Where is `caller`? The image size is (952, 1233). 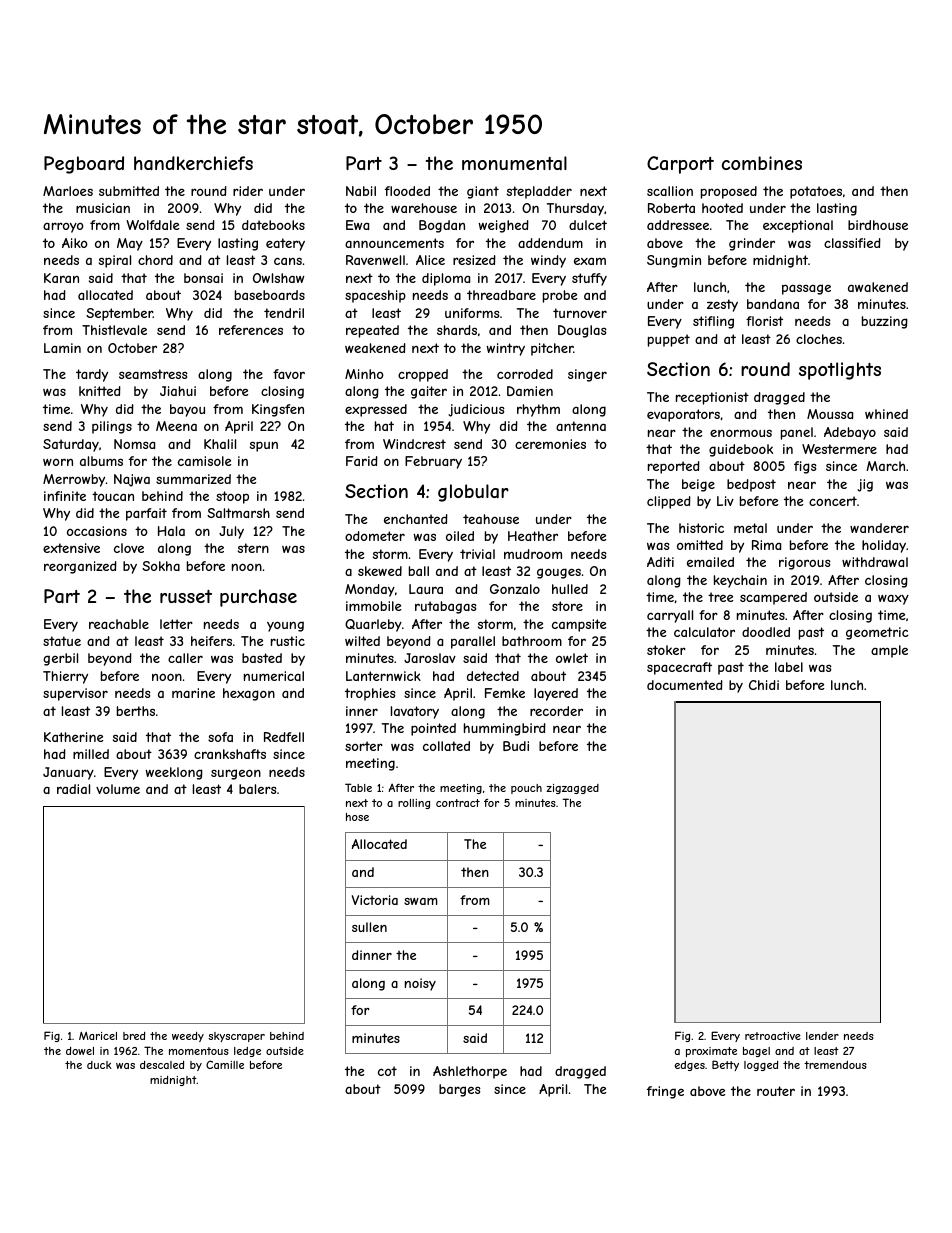 caller is located at coordinates (185, 658).
